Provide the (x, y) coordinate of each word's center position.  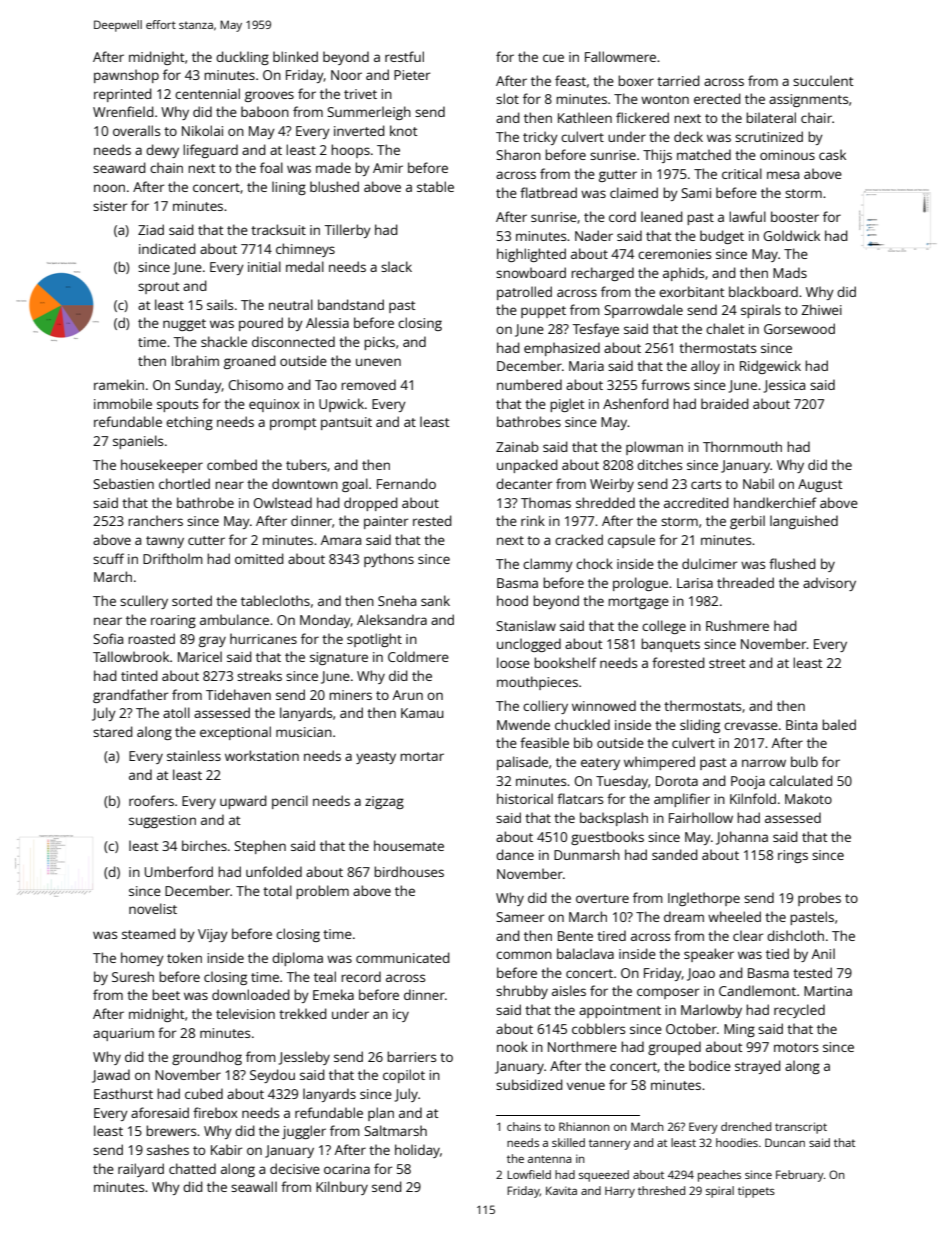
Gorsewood (799, 328)
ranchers (155, 520)
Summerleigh (369, 113)
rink (533, 520)
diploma (297, 959)
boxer (636, 80)
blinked (295, 56)
